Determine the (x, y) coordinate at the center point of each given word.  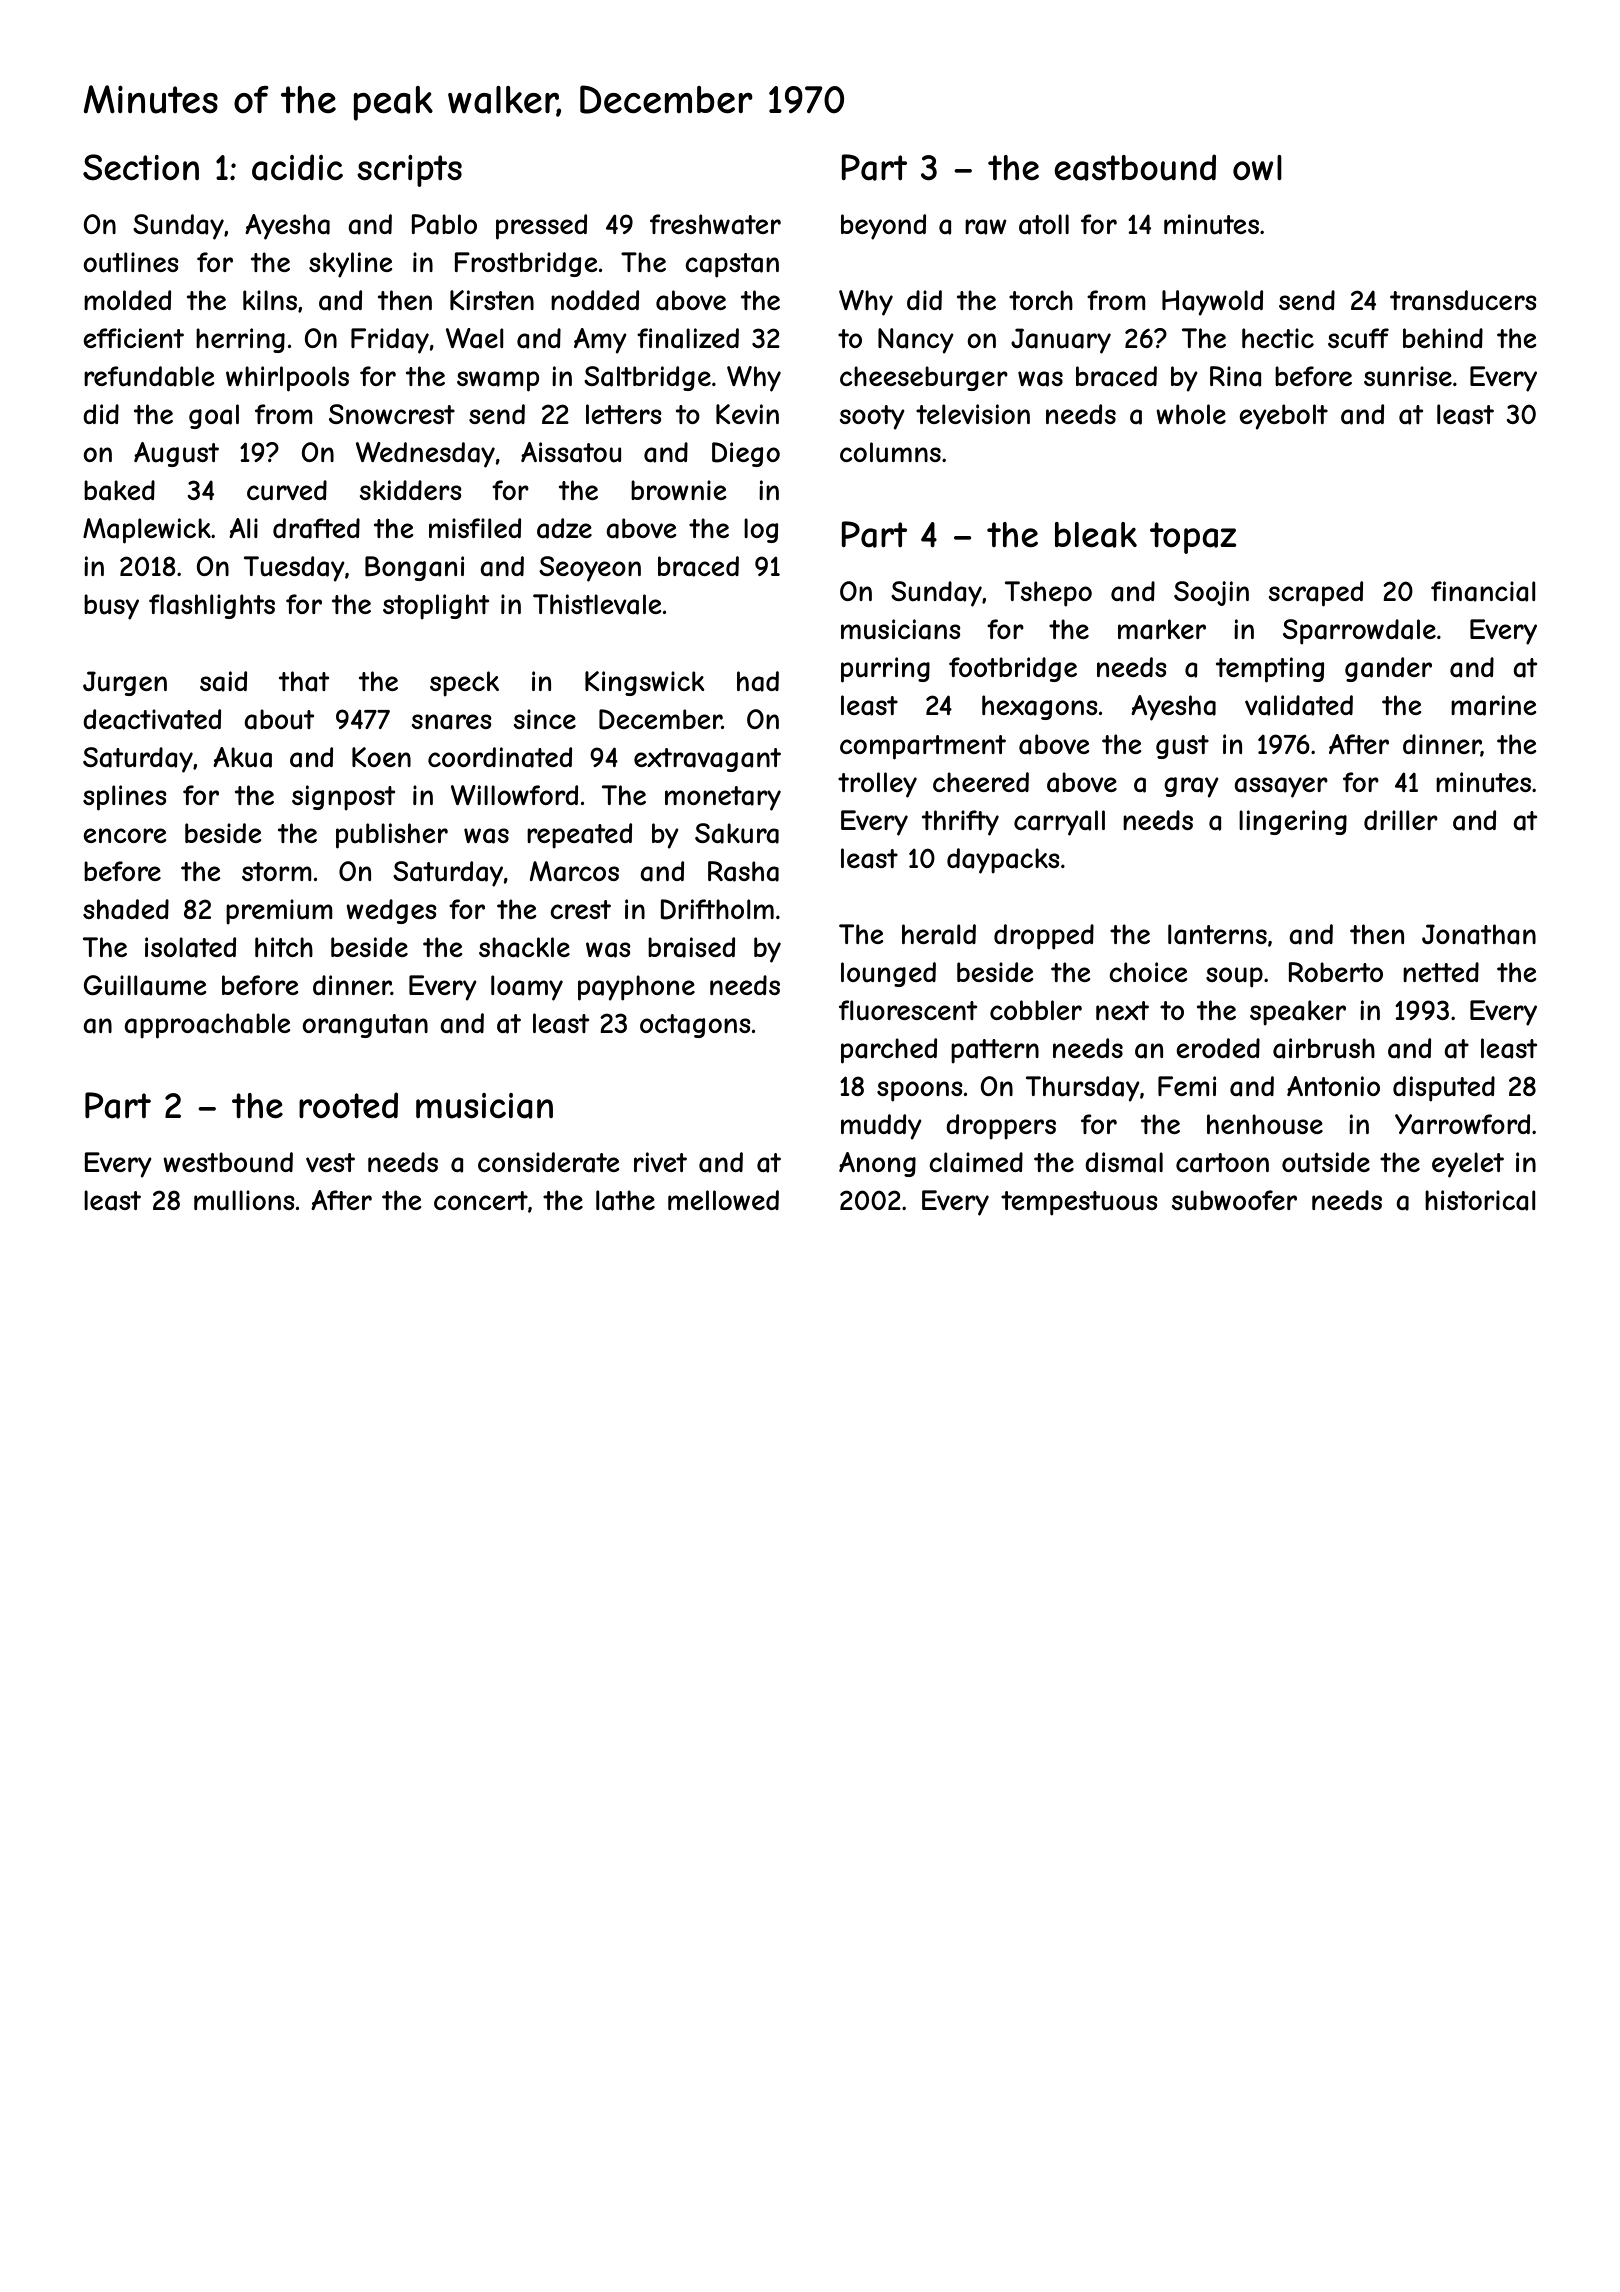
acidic (297, 167)
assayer (1281, 787)
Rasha (743, 871)
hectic (1278, 338)
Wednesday (425, 455)
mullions (244, 1200)
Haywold (1212, 303)
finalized (688, 338)
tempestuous (1079, 1203)
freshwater (715, 224)
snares (451, 722)
